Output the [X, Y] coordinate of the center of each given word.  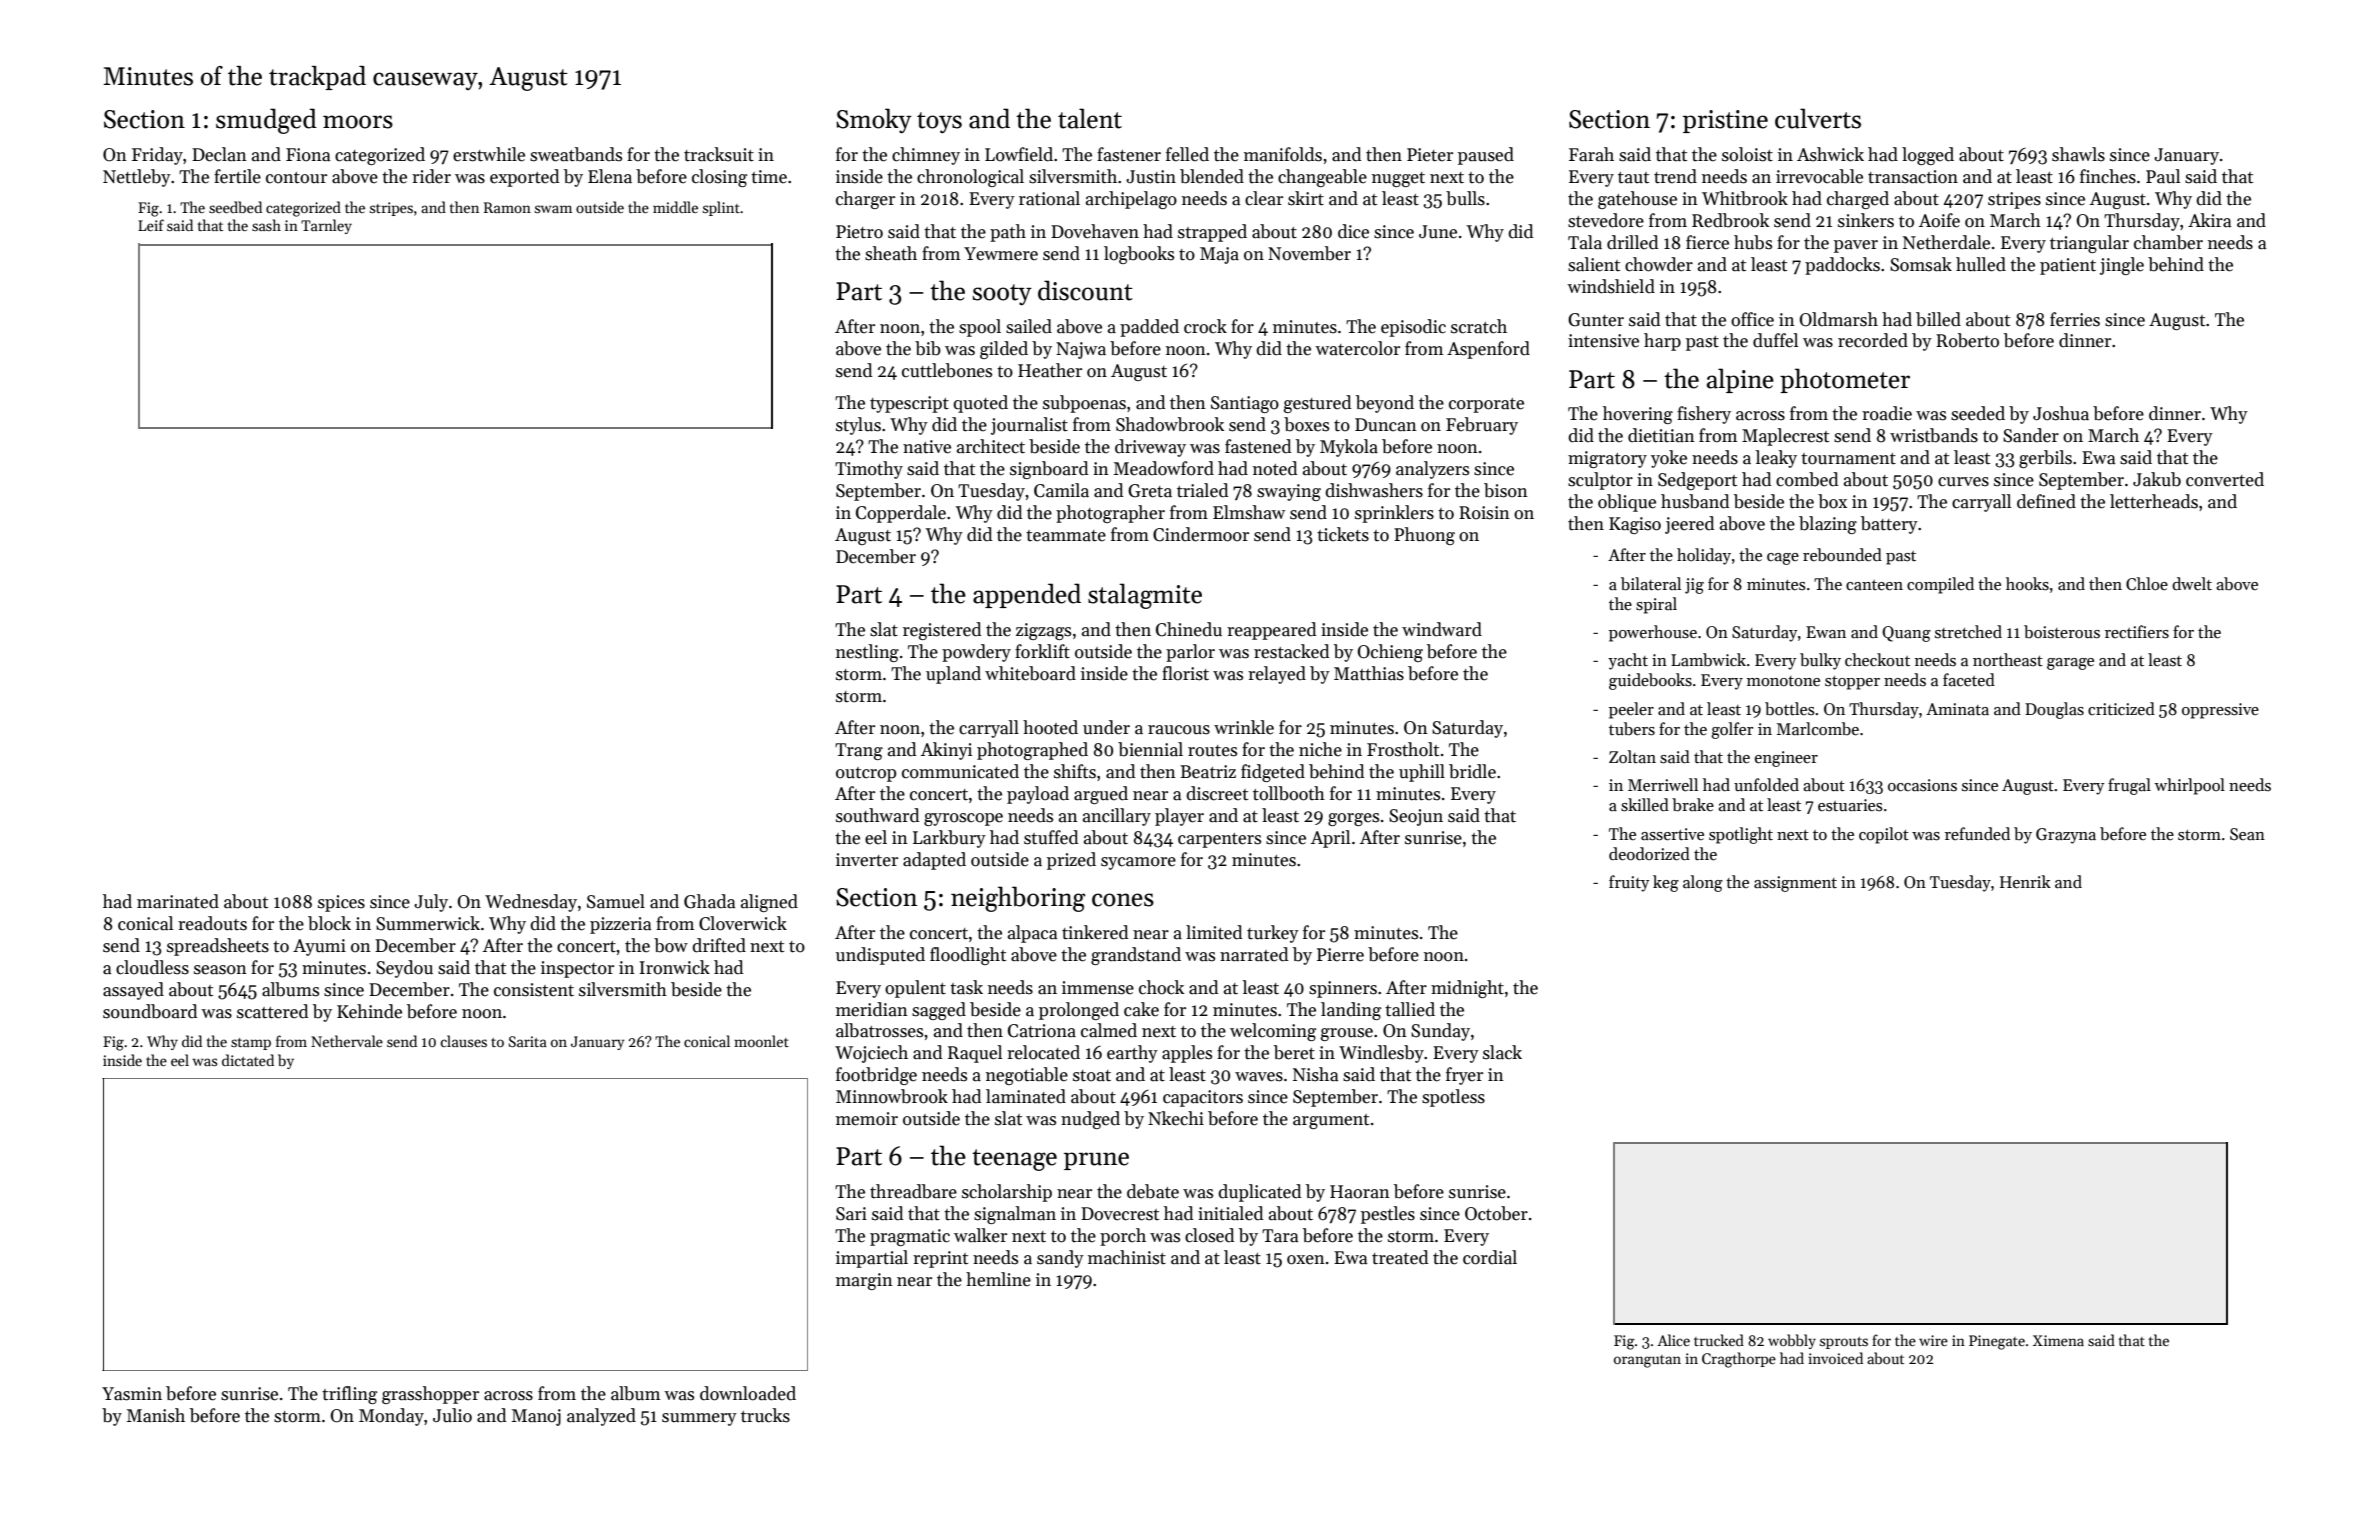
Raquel [975, 1054]
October [1496, 1213]
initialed [1230, 1213]
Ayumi [319, 947]
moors [358, 122]
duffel [1775, 340]
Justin [1151, 177]
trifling [350, 1395]
